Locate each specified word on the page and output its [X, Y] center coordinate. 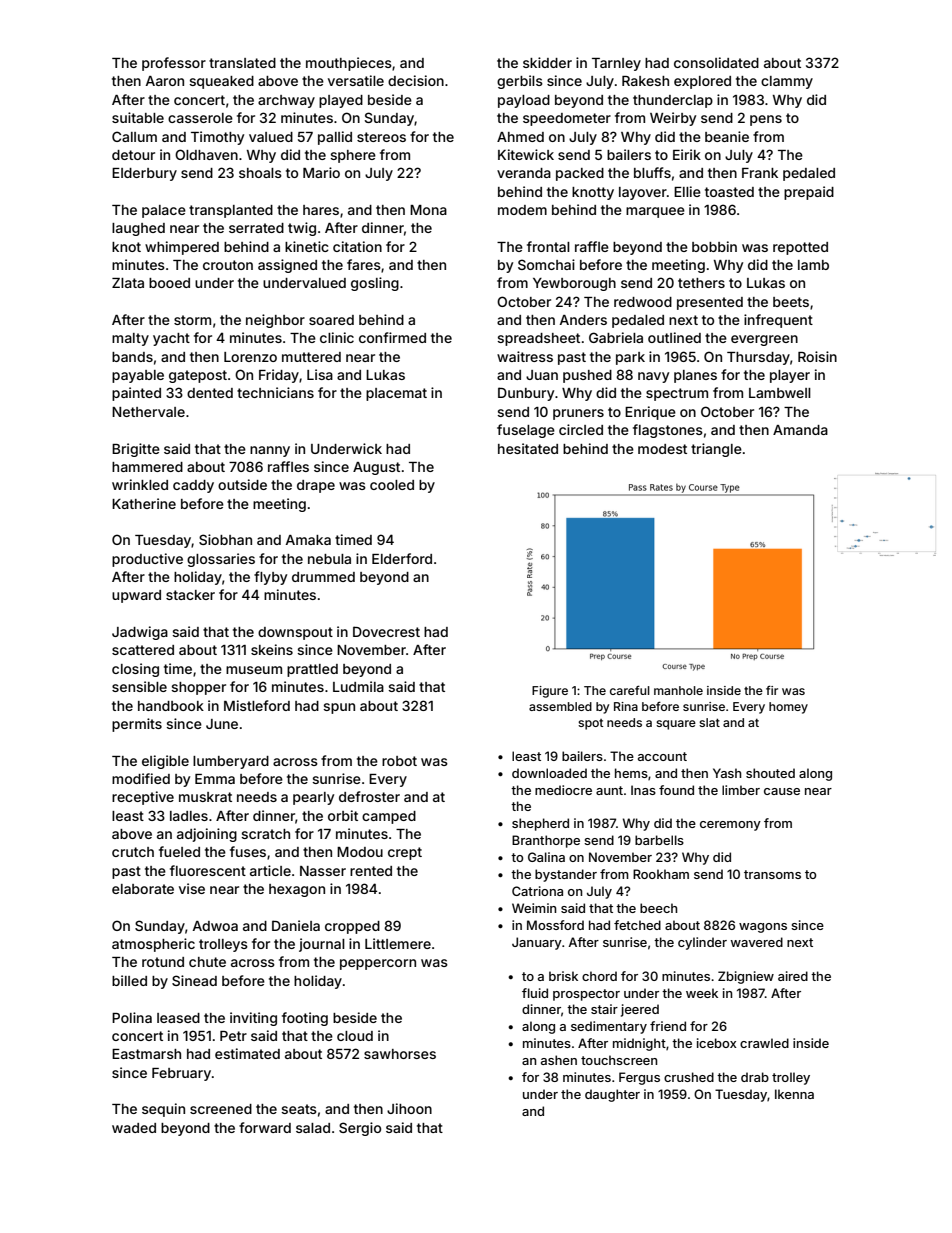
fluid [535, 993]
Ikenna [794, 1094]
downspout [295, 633]
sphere [353, 156]
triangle [716, 450]
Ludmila [358, 686]
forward [265, 1127]
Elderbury [144, 174]
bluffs [652, 172]
